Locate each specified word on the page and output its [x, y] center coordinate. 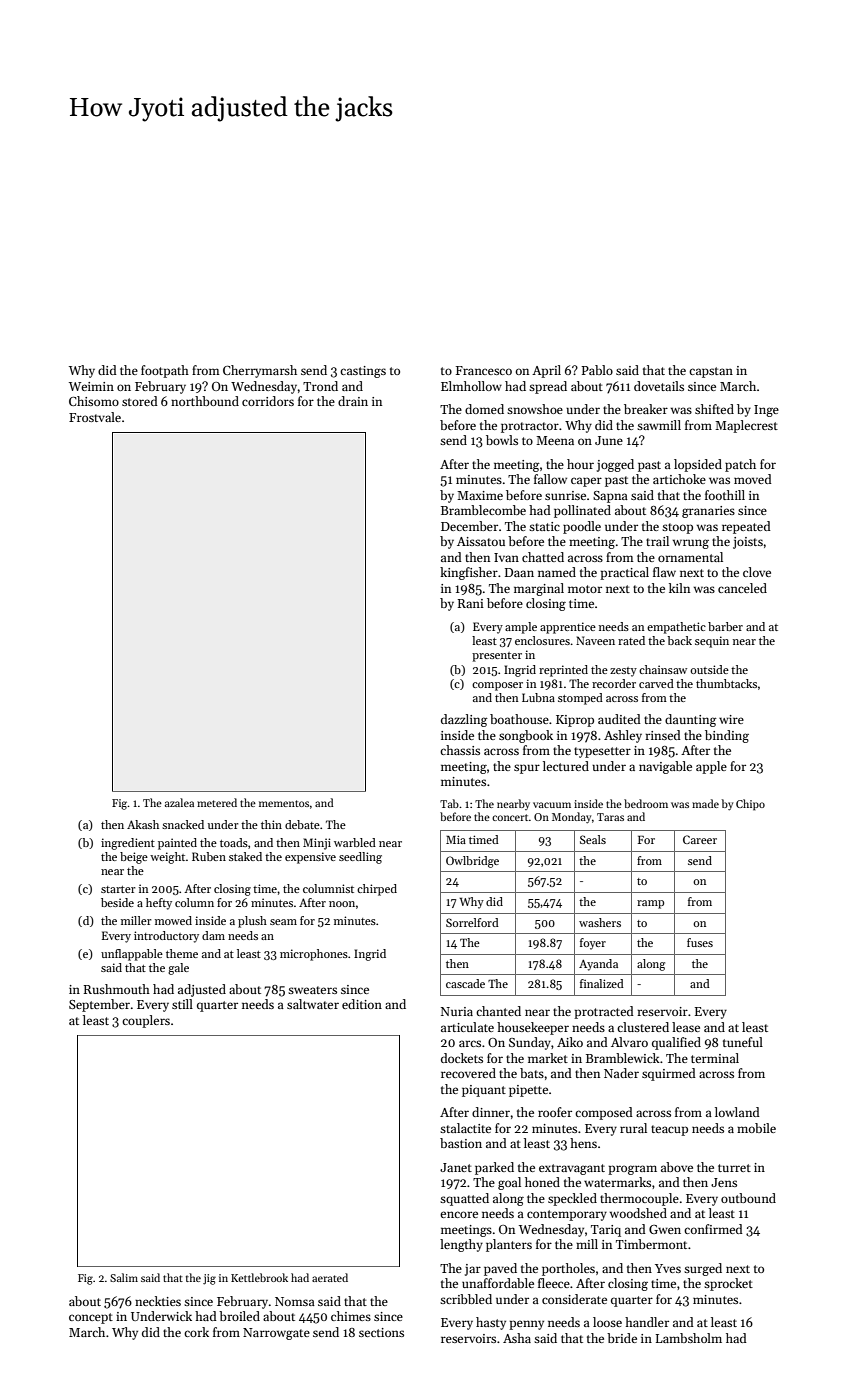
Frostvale [95, 417]
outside [709, 669]
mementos [284, 803]
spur [527, 769]
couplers [146, 1021]
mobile [756, 1128]
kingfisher [469, 573]
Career [700, 839]
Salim [124, 1277]
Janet [456, 1167]
